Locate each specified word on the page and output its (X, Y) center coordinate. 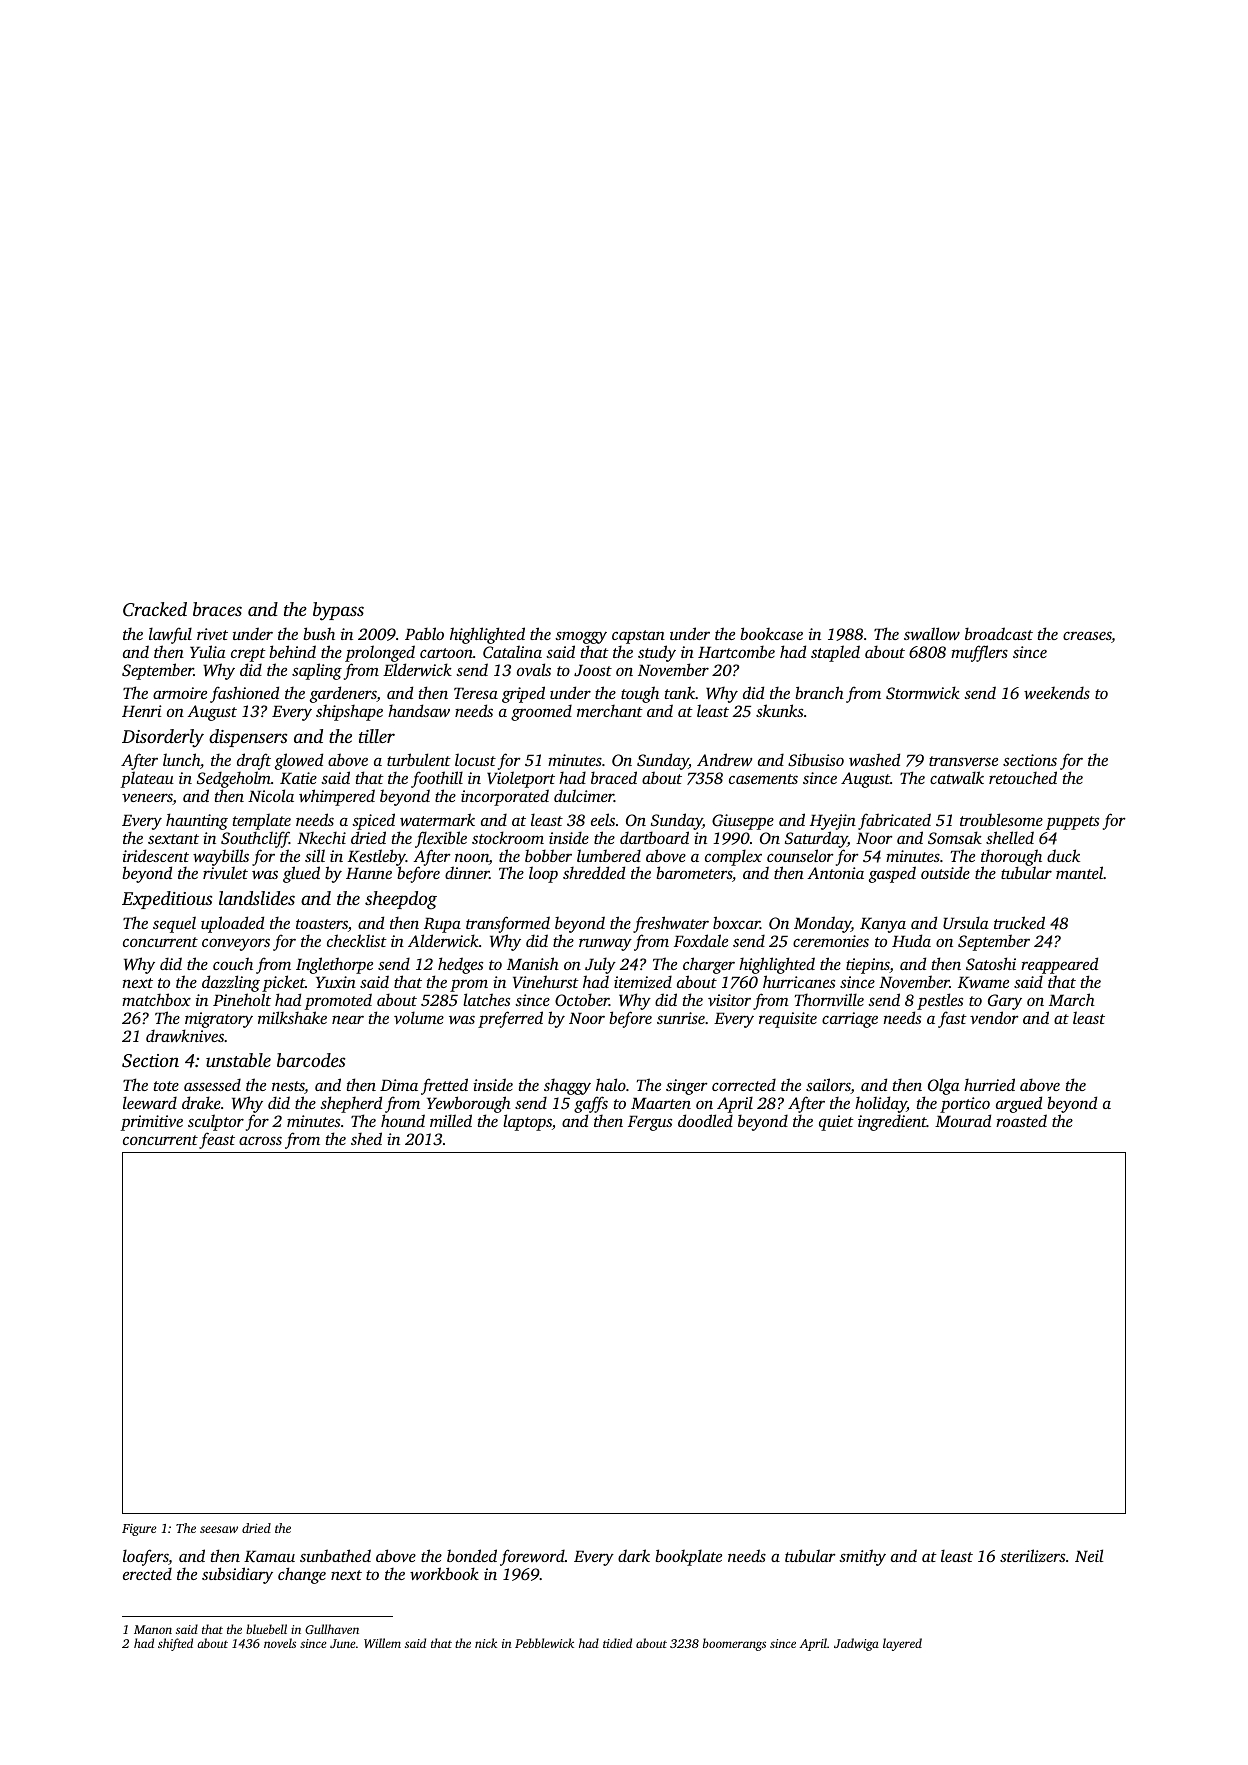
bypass (338, 611)
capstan (638, 637)
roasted (1021, 1121)
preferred (510, 1019)
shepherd (351, 1104)
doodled (705, 1120)
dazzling (231, 983)
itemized (643, 981)
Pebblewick (544, 1643)
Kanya (883, 925)
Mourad (963, 1120)
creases (1087, 637)
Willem (382, 1643)
